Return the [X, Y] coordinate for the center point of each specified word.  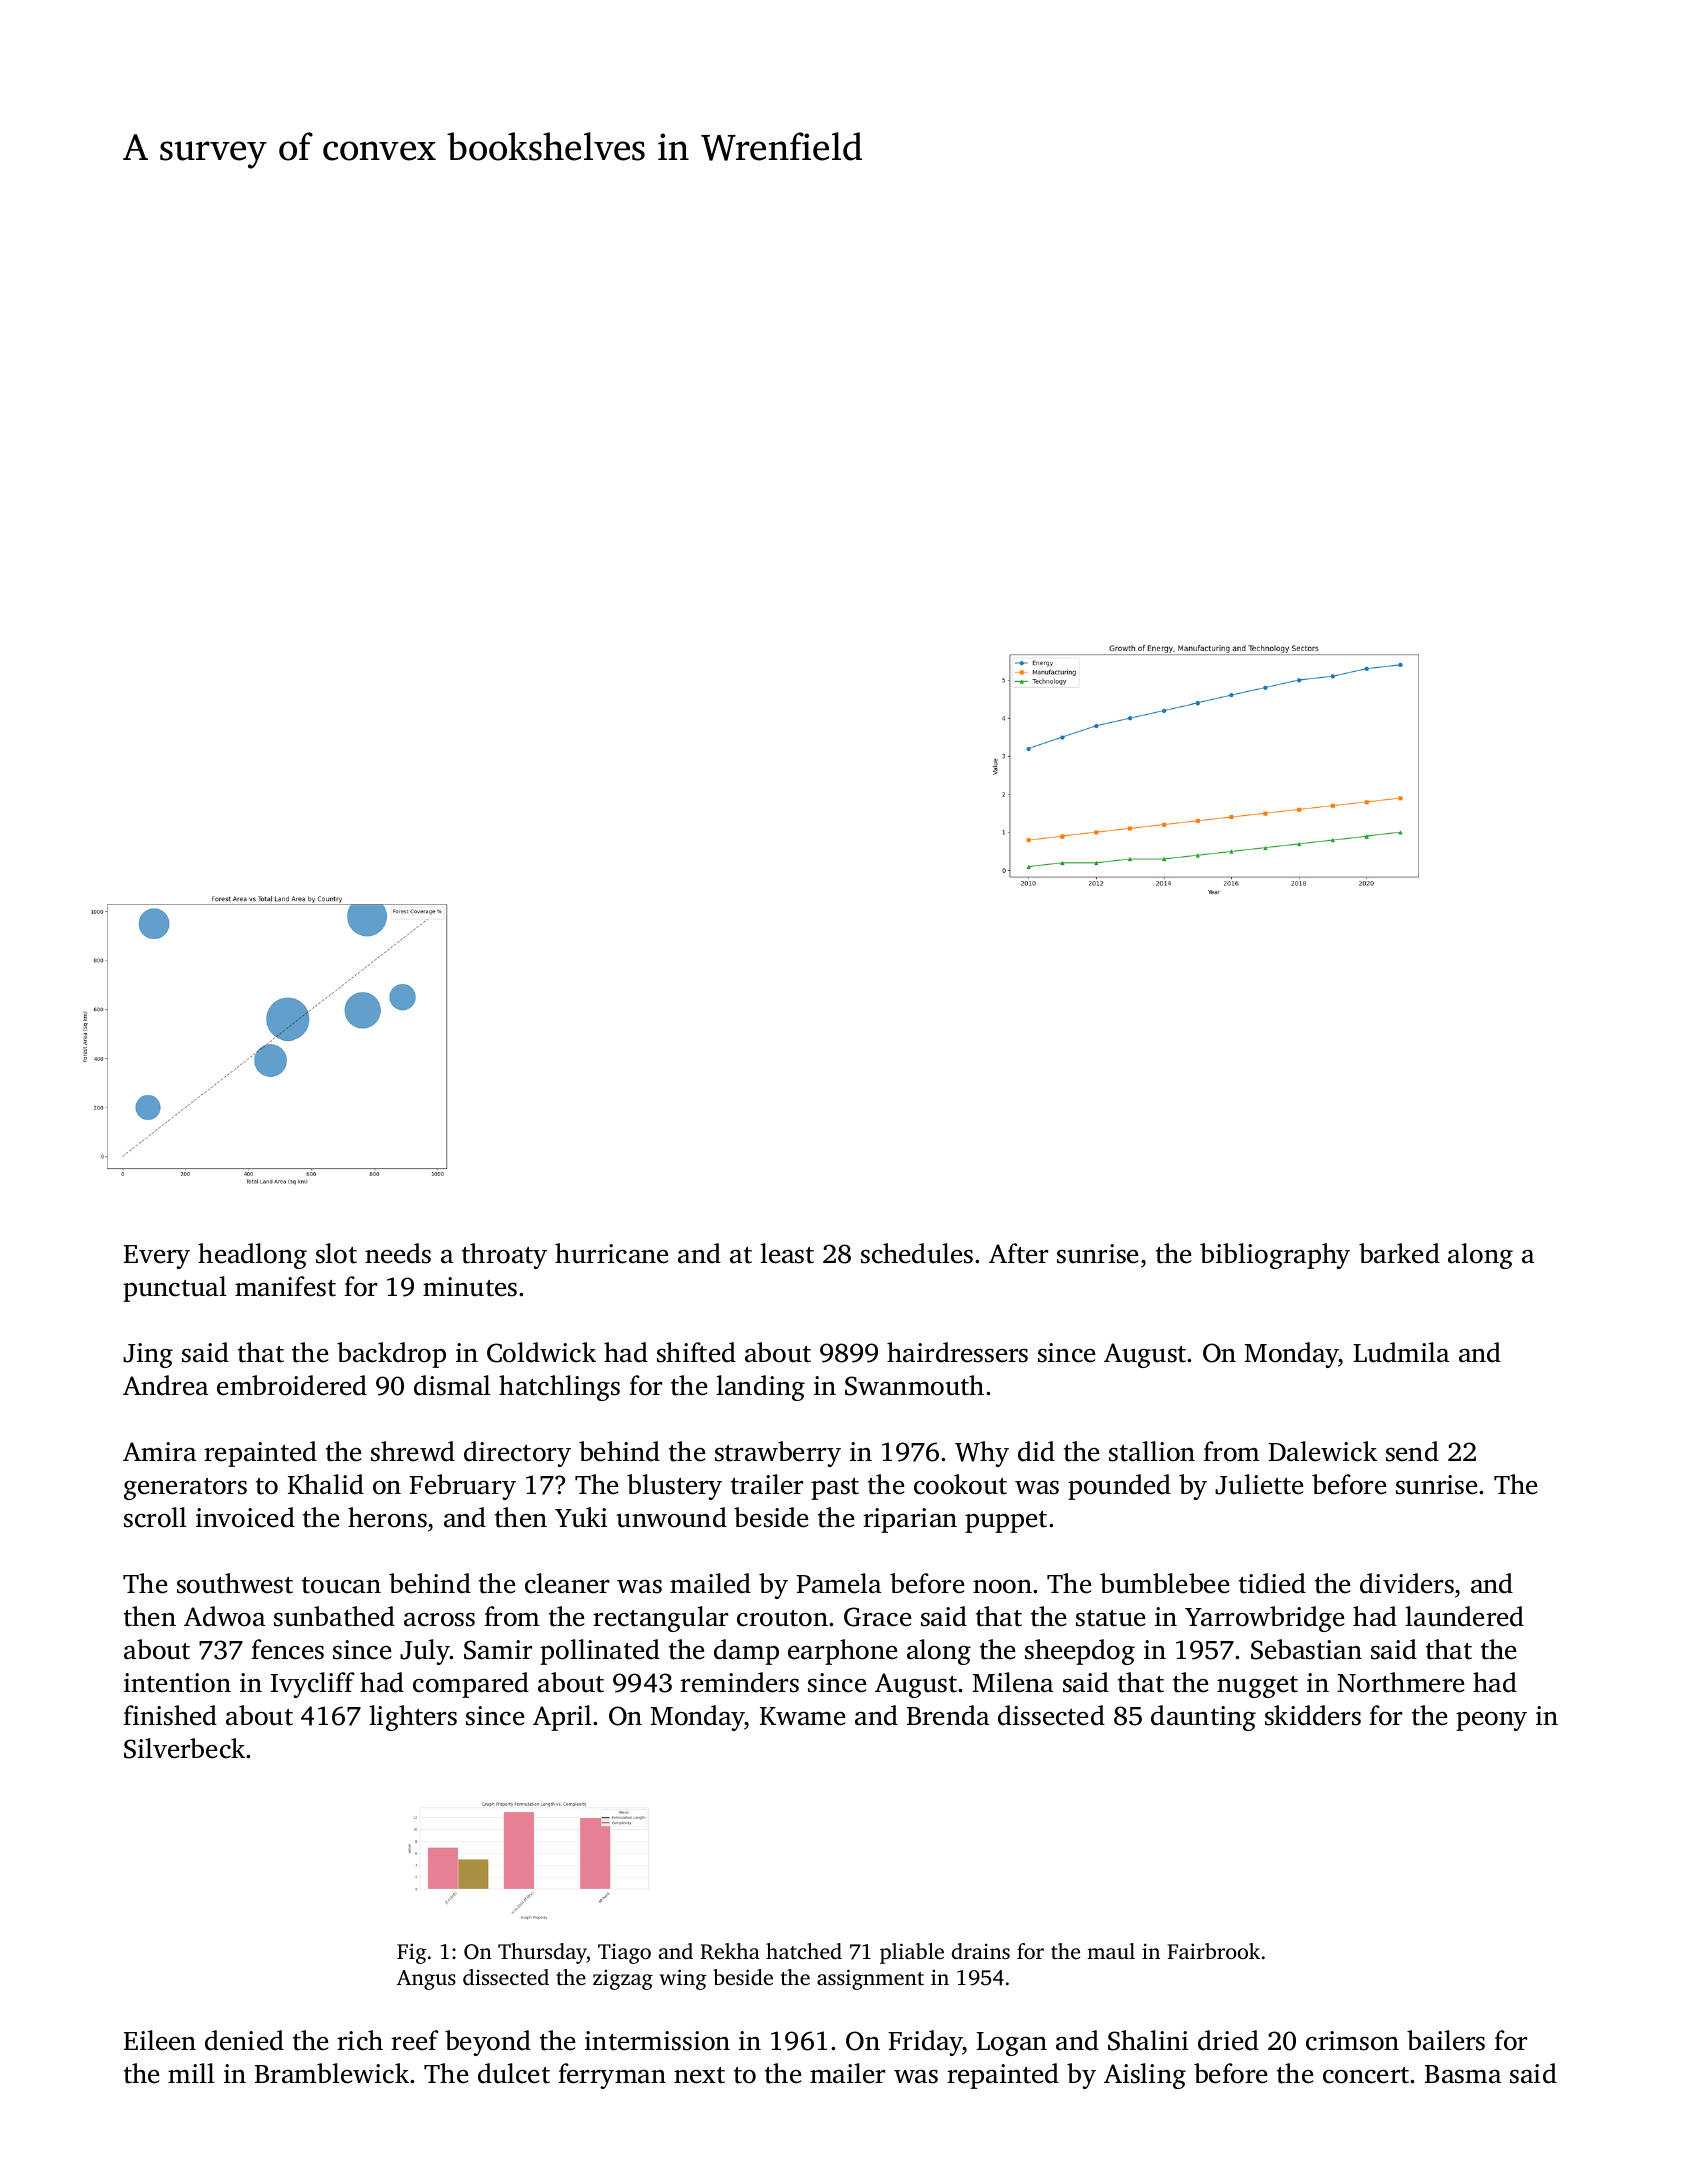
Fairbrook [1213, 1951]
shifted [696, 1352]
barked [1399, 1253]
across [439, 1620]
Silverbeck [184, 1748]
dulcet [514, 2073]
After [1018, 1253]
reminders [739, 1682]
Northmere [1400, 1682]
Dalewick [1323, 1451]
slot [336, 1253]
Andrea [165, 1385]
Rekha [730, 1951]
